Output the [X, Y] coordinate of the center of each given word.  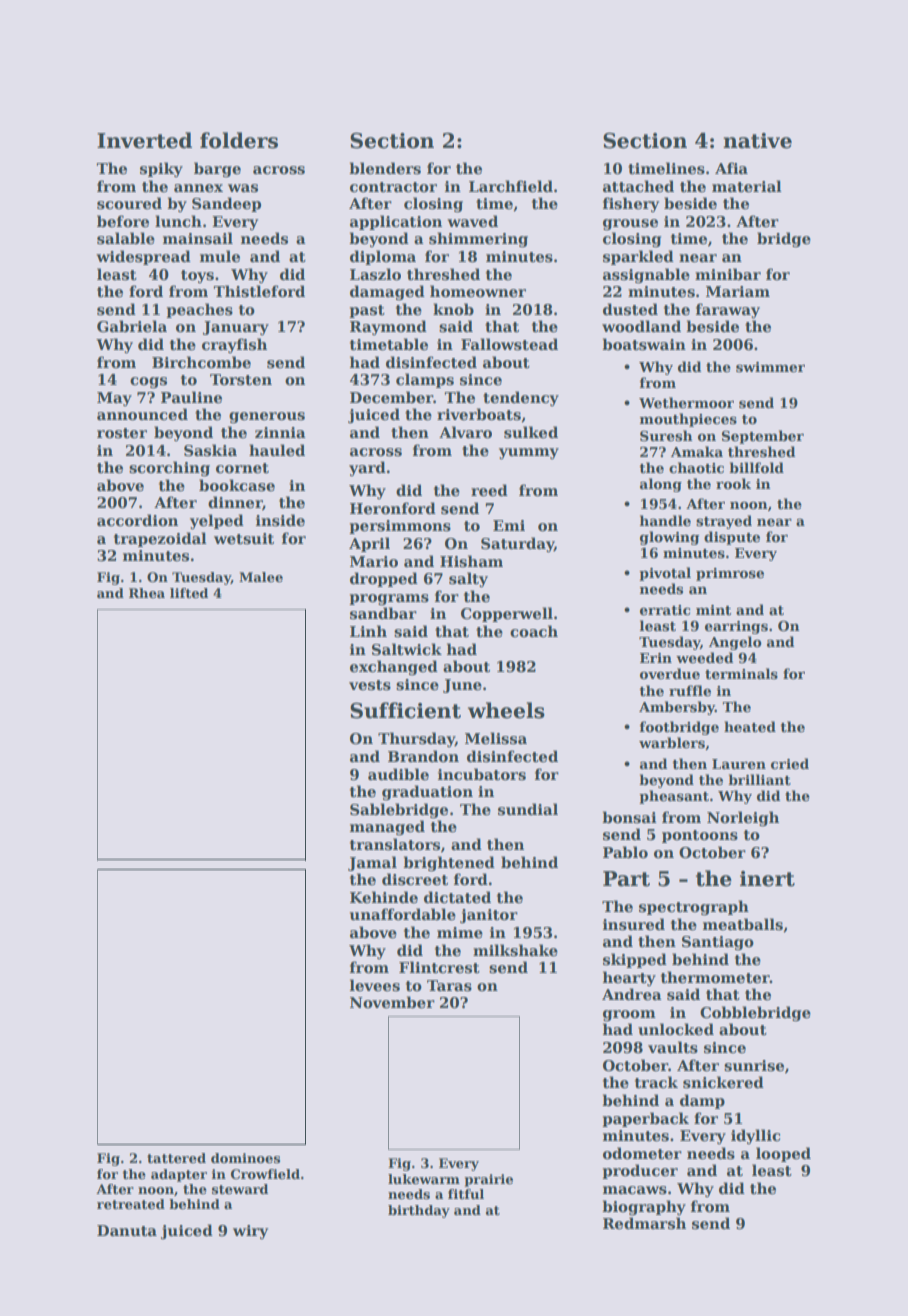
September [763, 437]
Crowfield [265, 1174]
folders [239, 140]
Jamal [372, 863]
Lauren [739, 764]
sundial [528, 809]
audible [398, 774]
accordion [137, 520]
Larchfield [511, 186]
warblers [672, 742]
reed [489, 490]
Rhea [147, 593]
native [757, 141]
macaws [635, 1190]
